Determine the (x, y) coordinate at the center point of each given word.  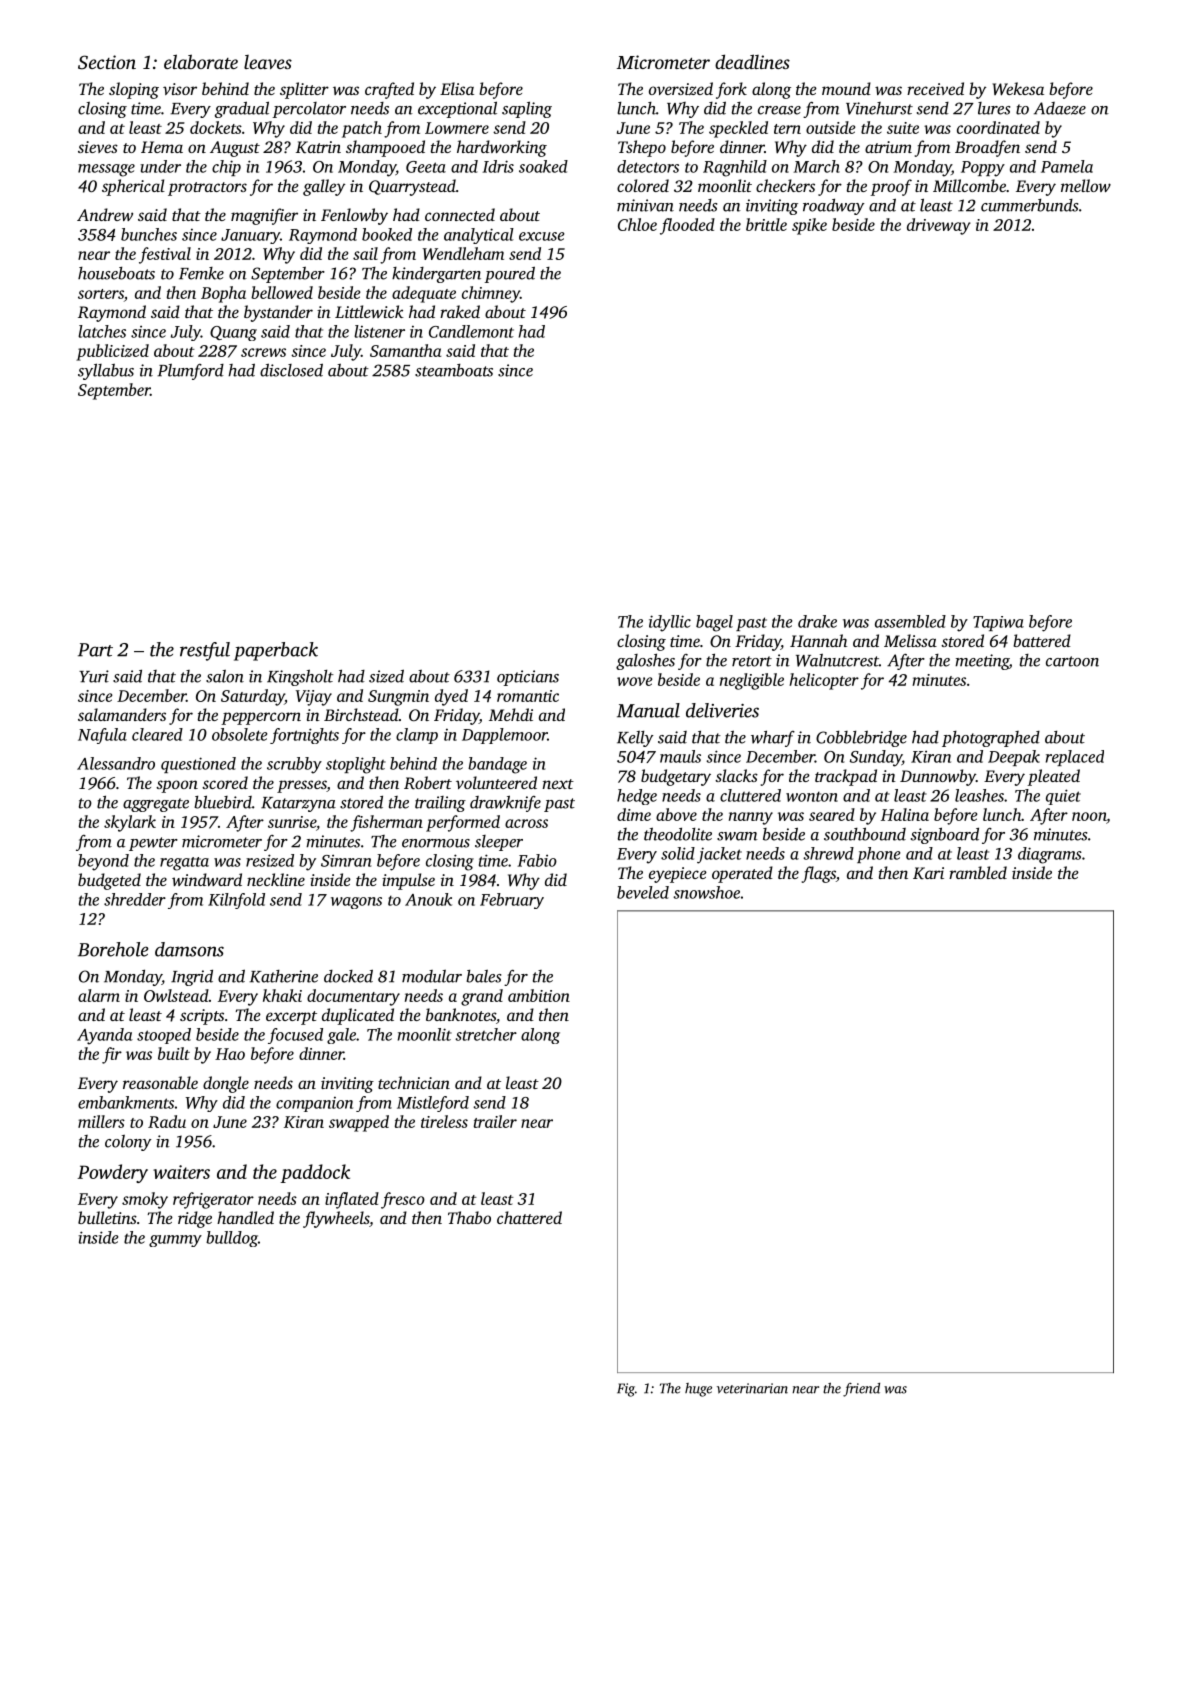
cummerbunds (1029, 205)
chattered (529, 1217)
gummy (175, 1241)
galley (324, 187)
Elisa (457, 88)
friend (861, 1390)
